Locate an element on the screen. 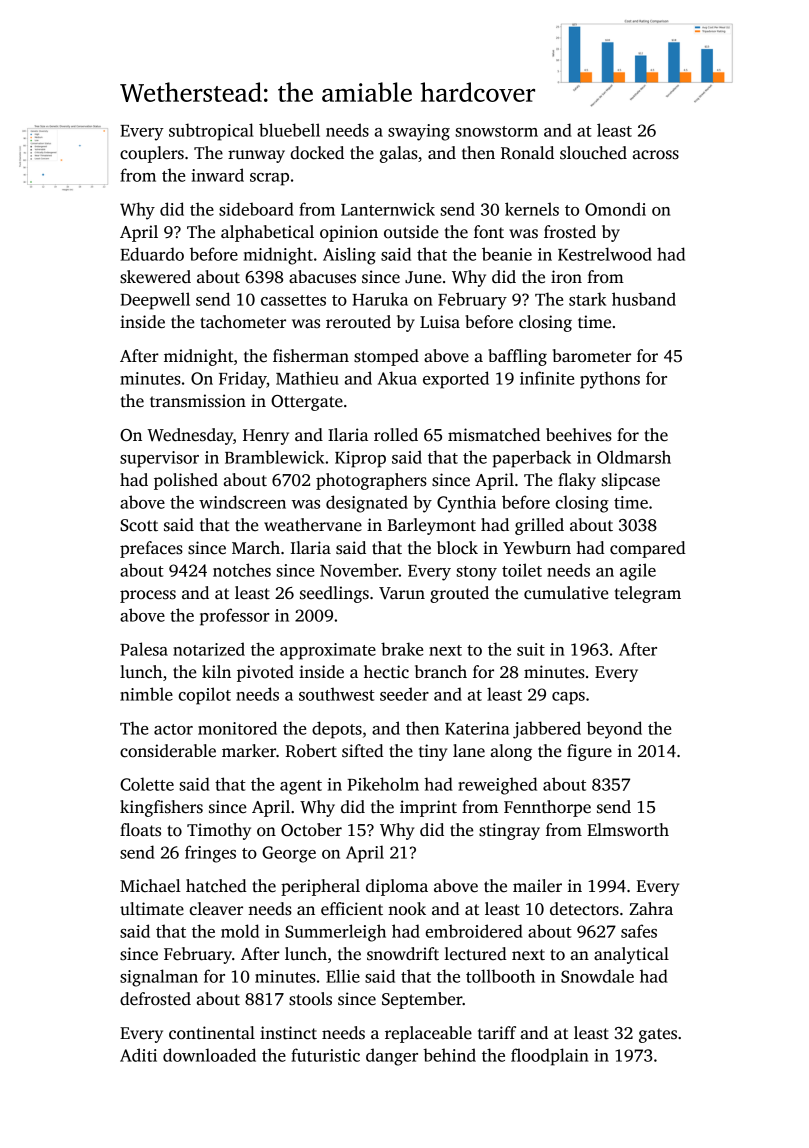 Image resolution: width=809 pixels, height=1148 pixels. fisherman is located at coordinates (311, 356).
